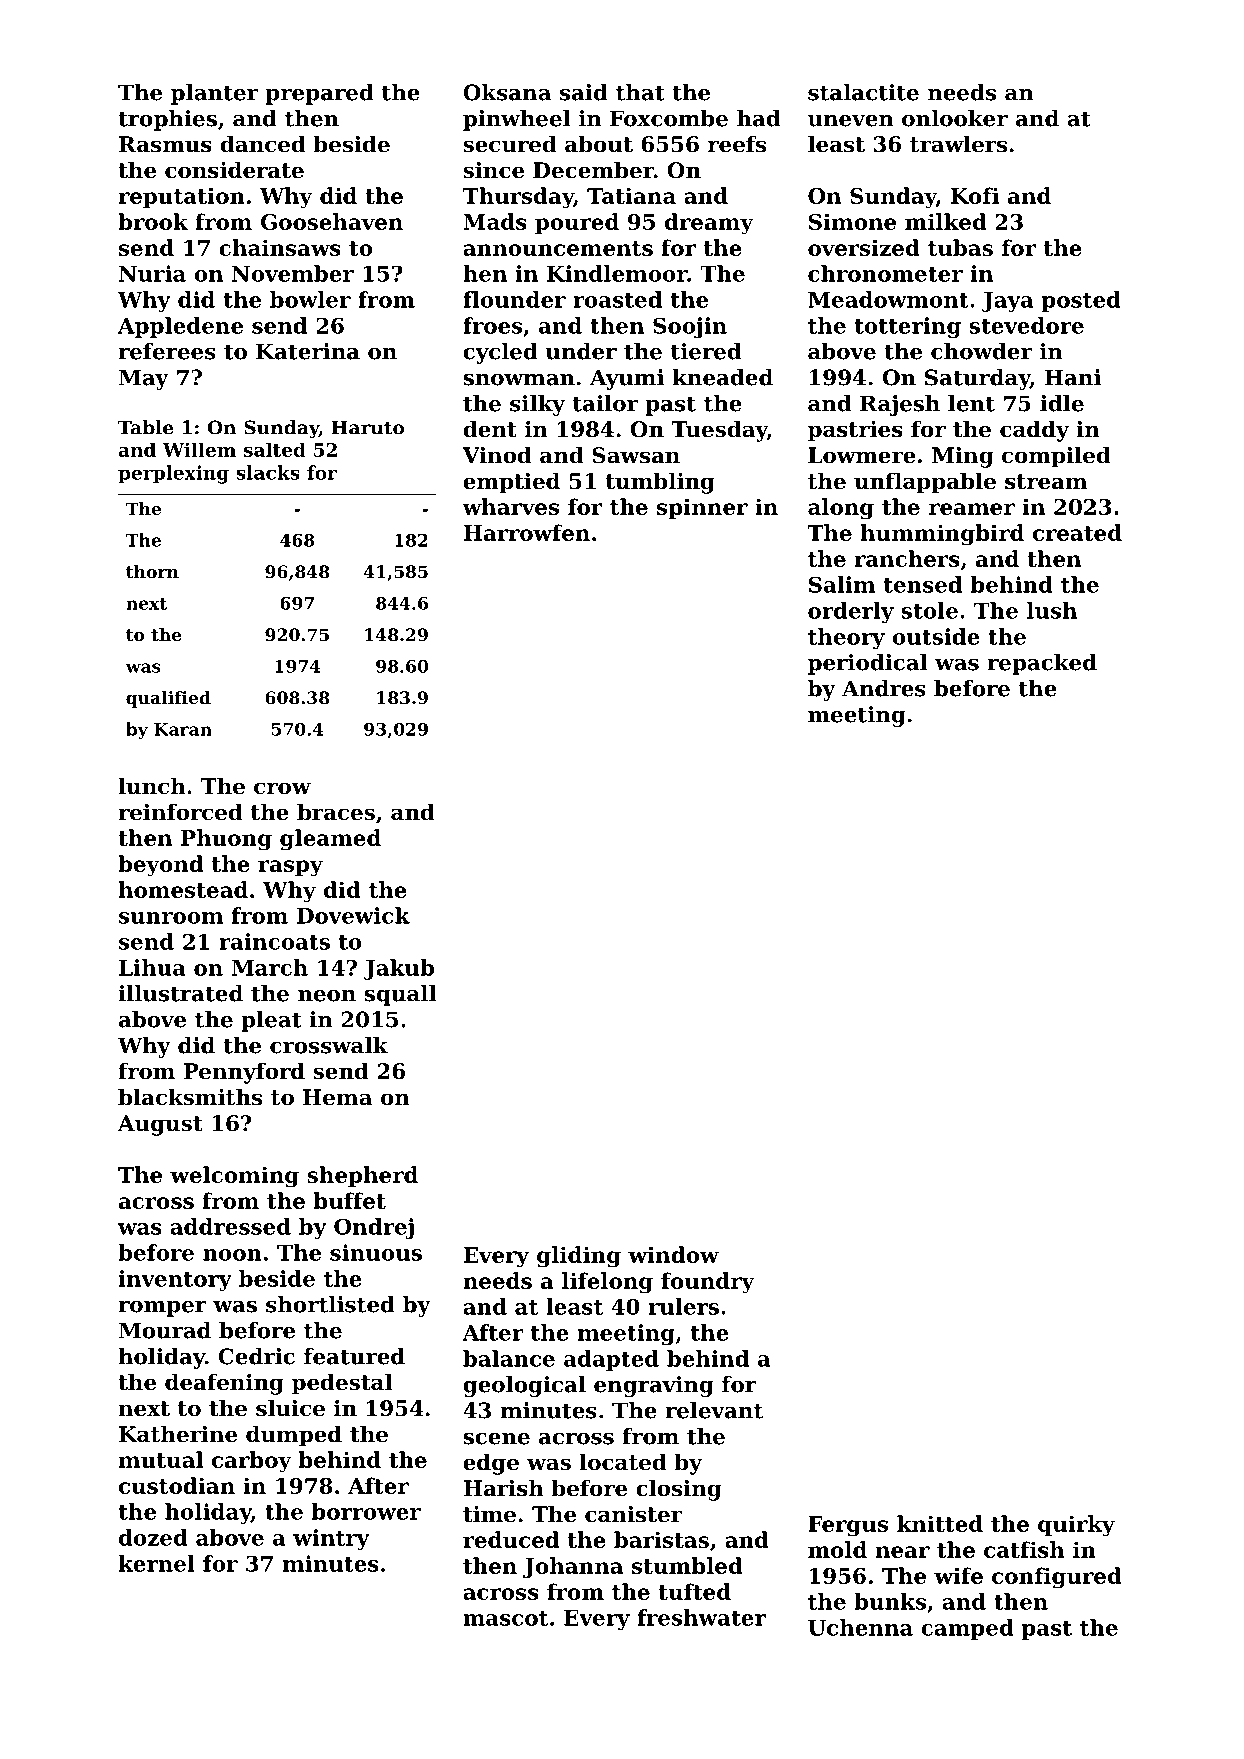 The height and width of the image is (1759, 1244). I want to click on perplexing, so click(173, 474).
